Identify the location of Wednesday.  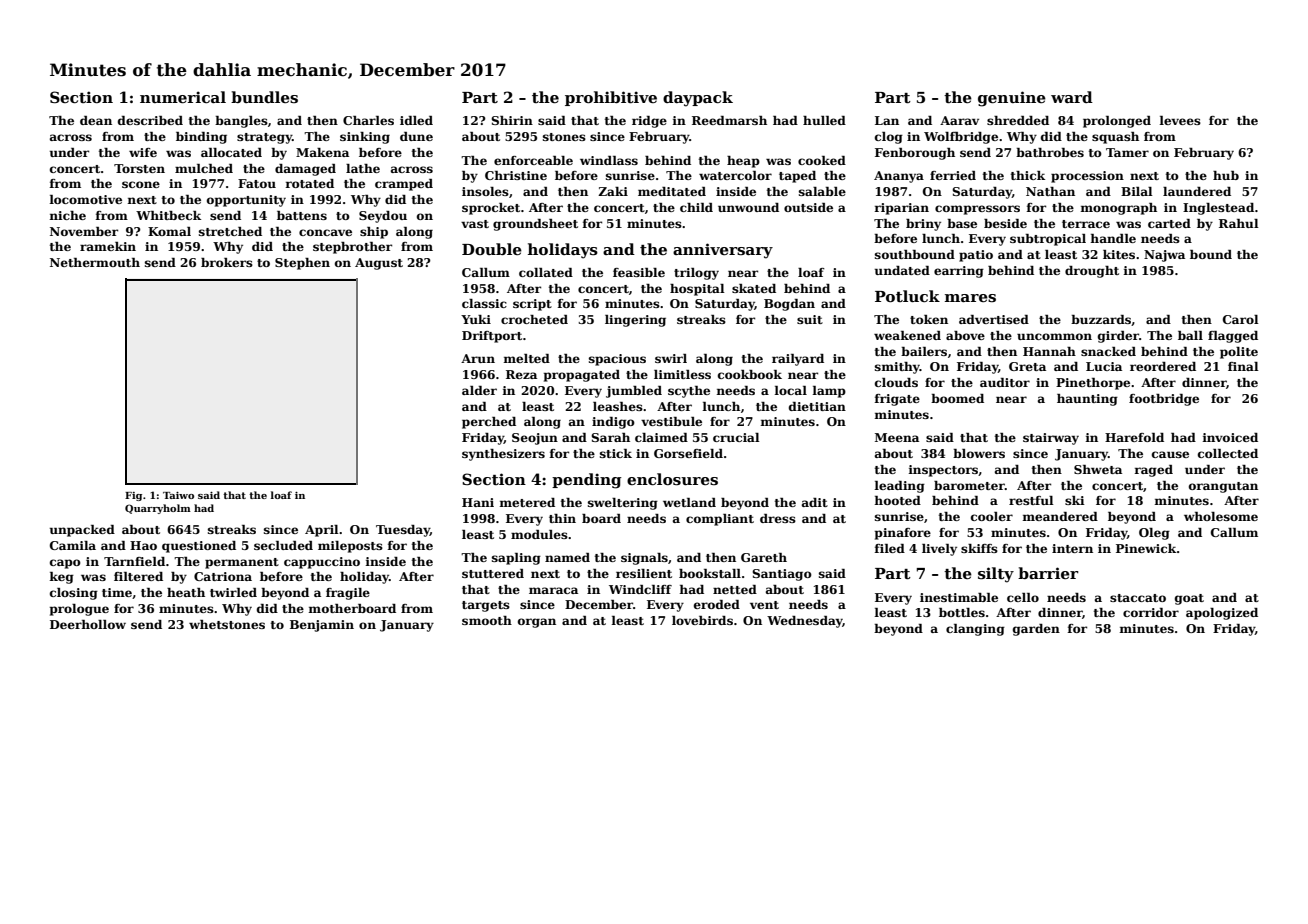
(805, 622).
